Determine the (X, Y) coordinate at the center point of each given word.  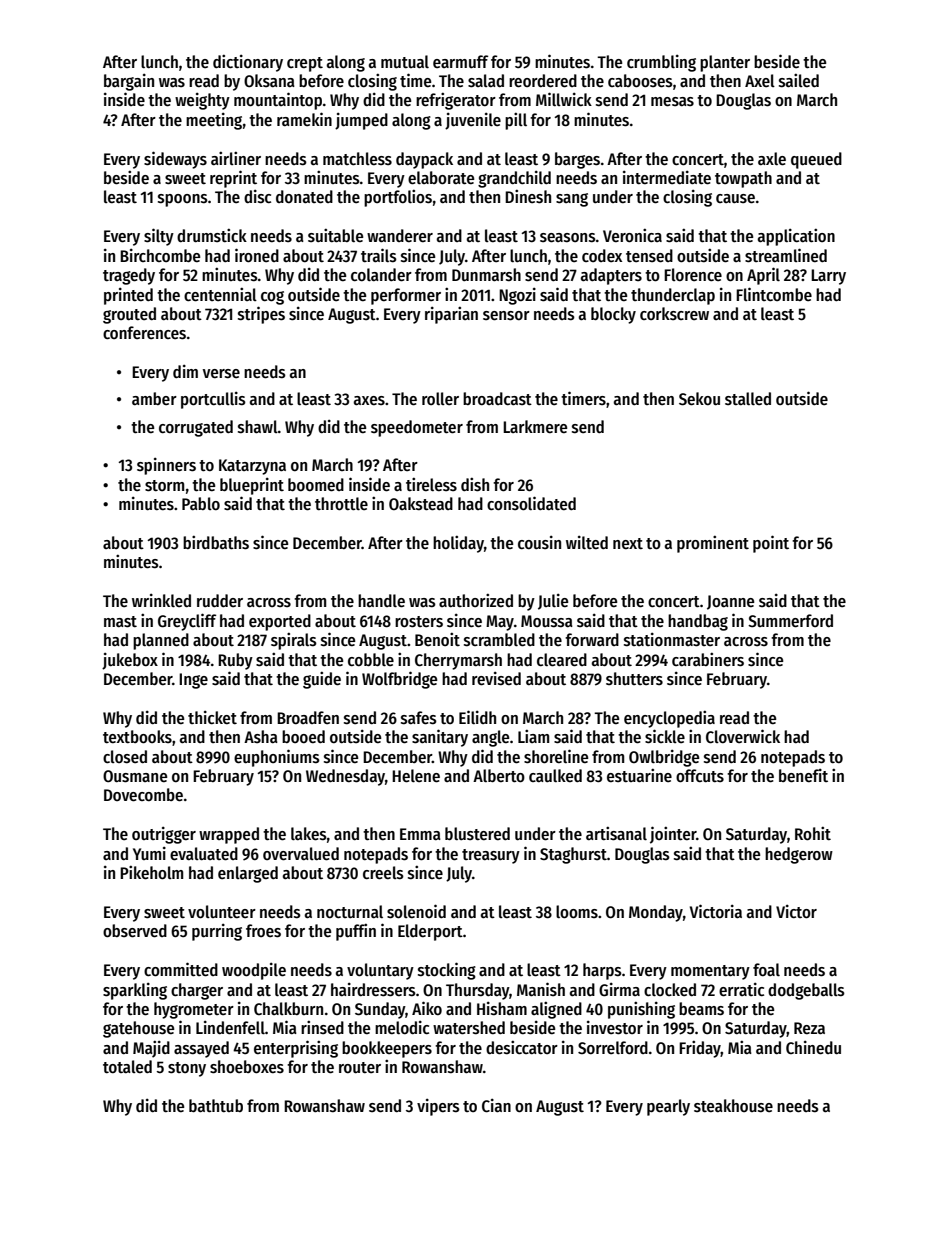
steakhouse (733, 1106)
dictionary (248, 63)
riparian (451, 315)
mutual (405, 62)
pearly (668, 1107)
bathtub (216, 1106)
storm (164, 486)
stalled (748, 399)
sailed (799, 80)
